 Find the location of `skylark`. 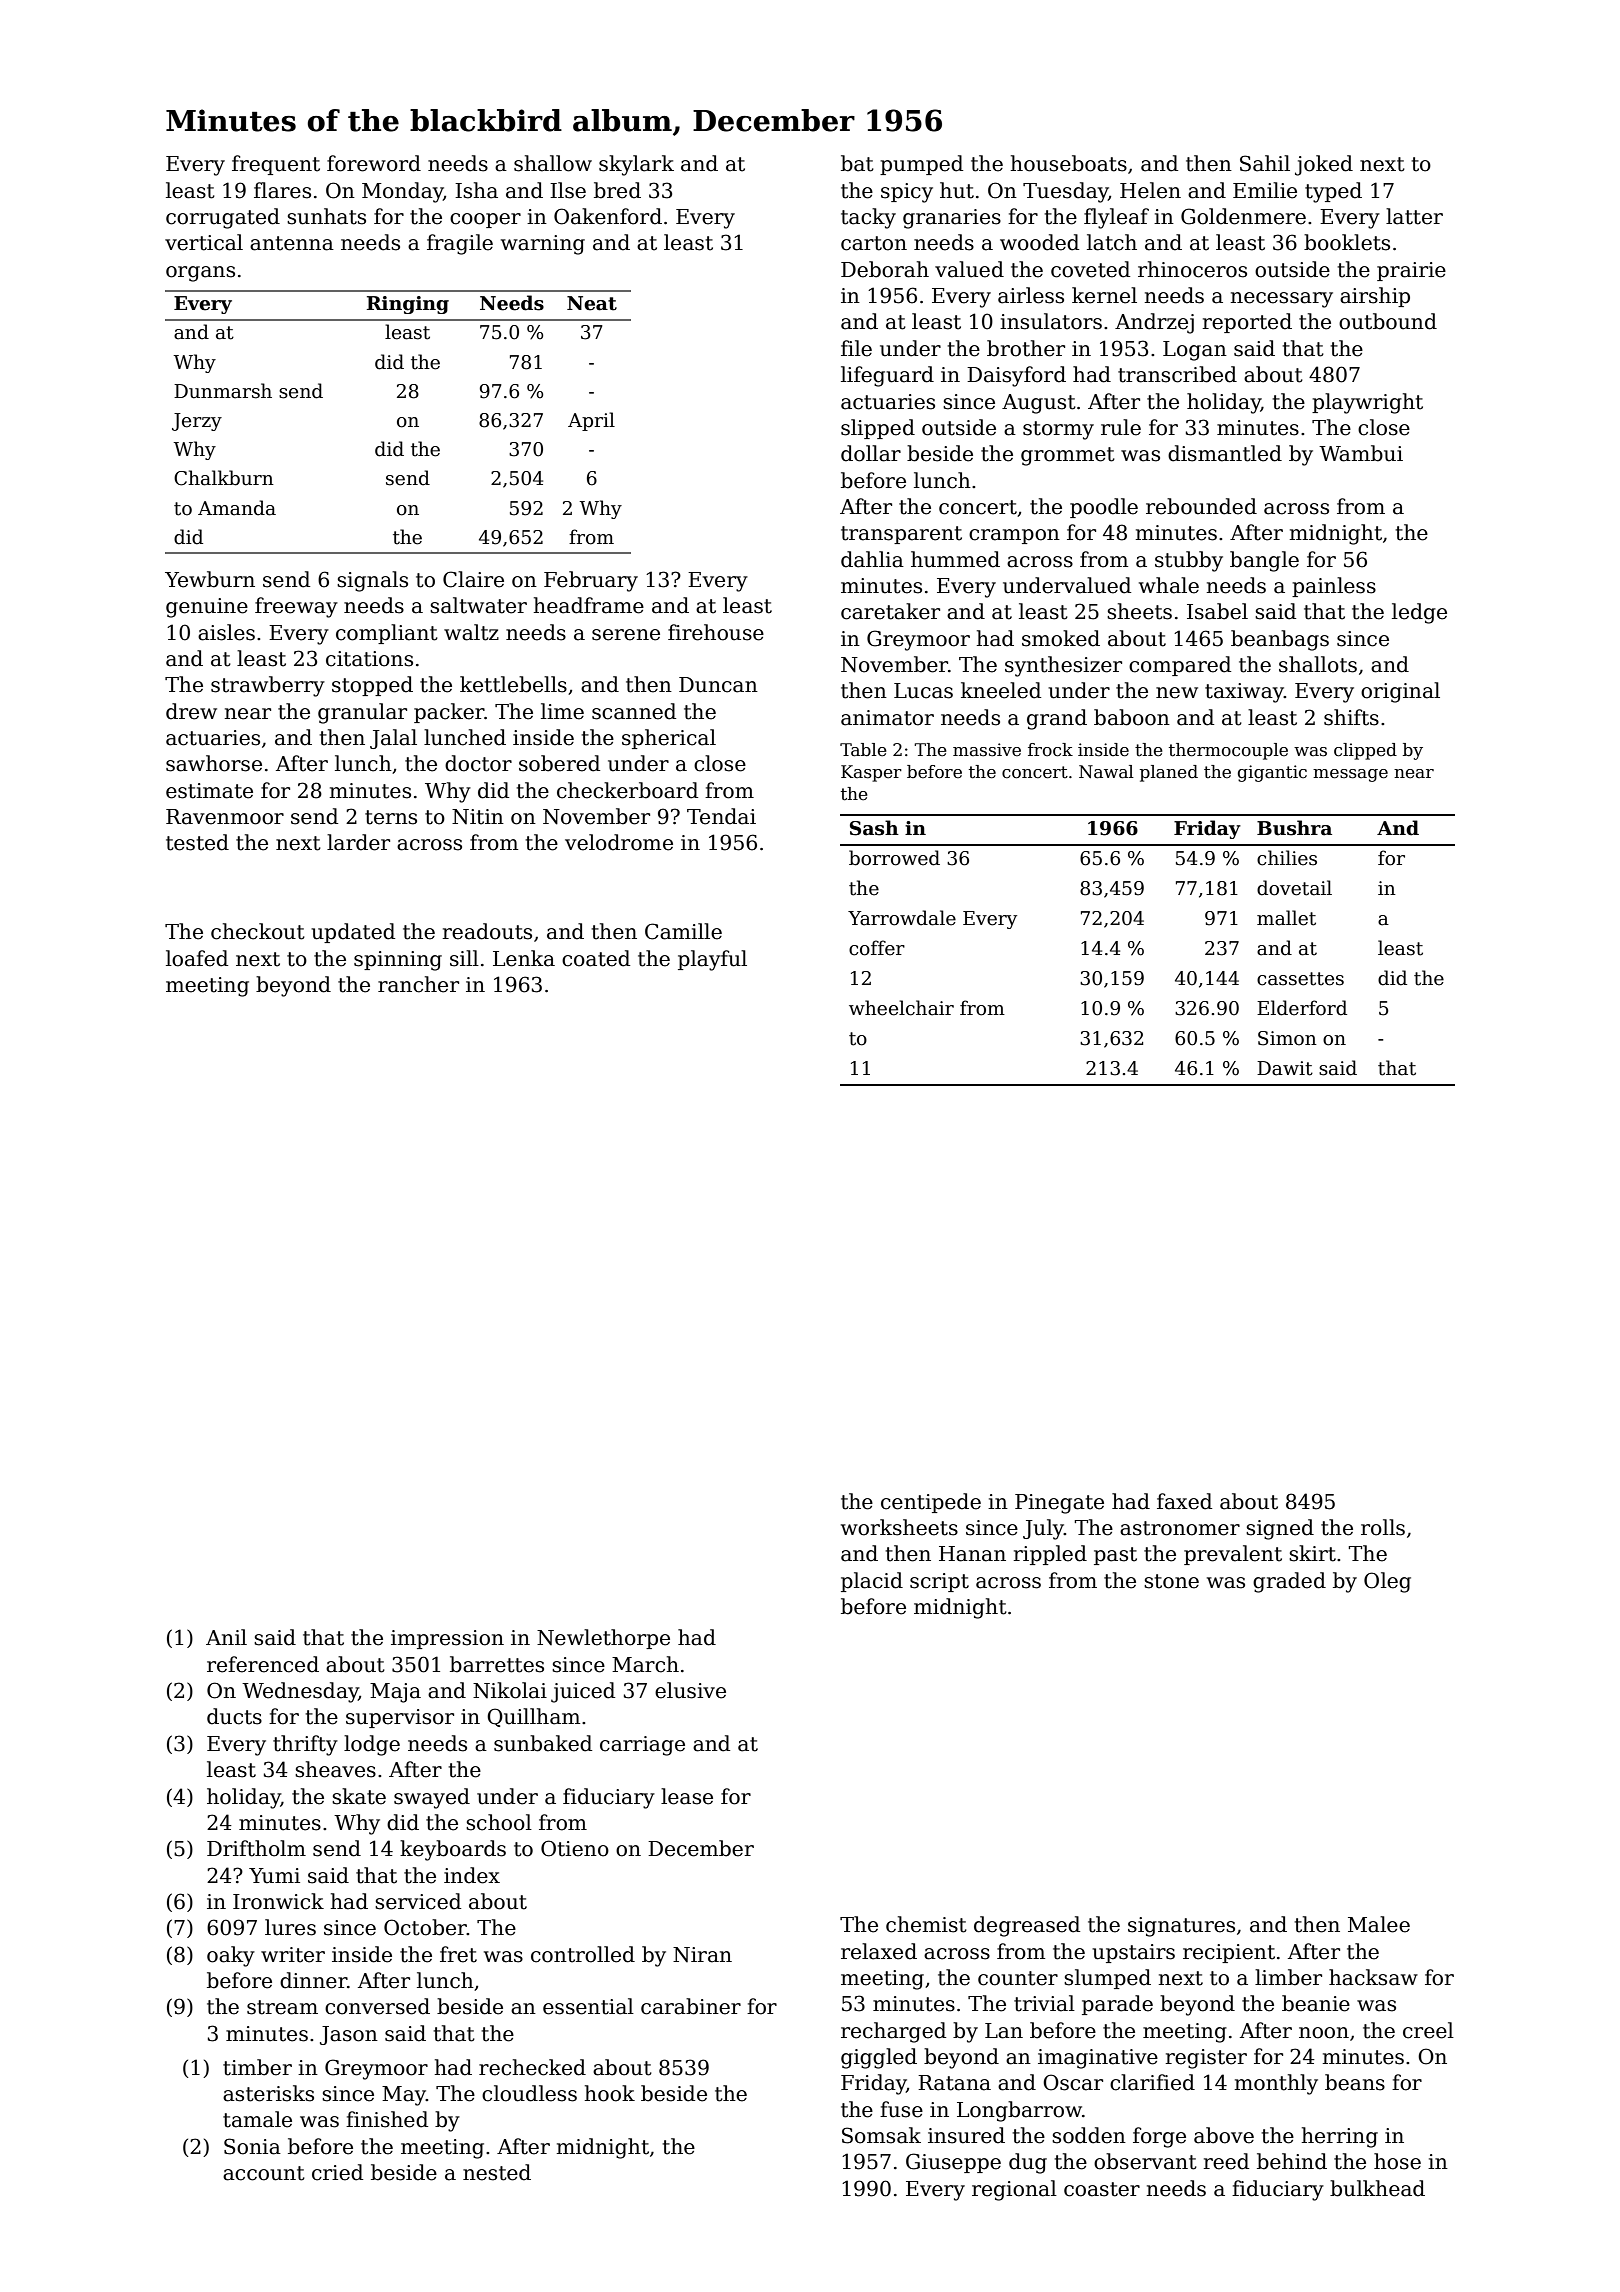

skylark is located at coordinates (636, 165).
